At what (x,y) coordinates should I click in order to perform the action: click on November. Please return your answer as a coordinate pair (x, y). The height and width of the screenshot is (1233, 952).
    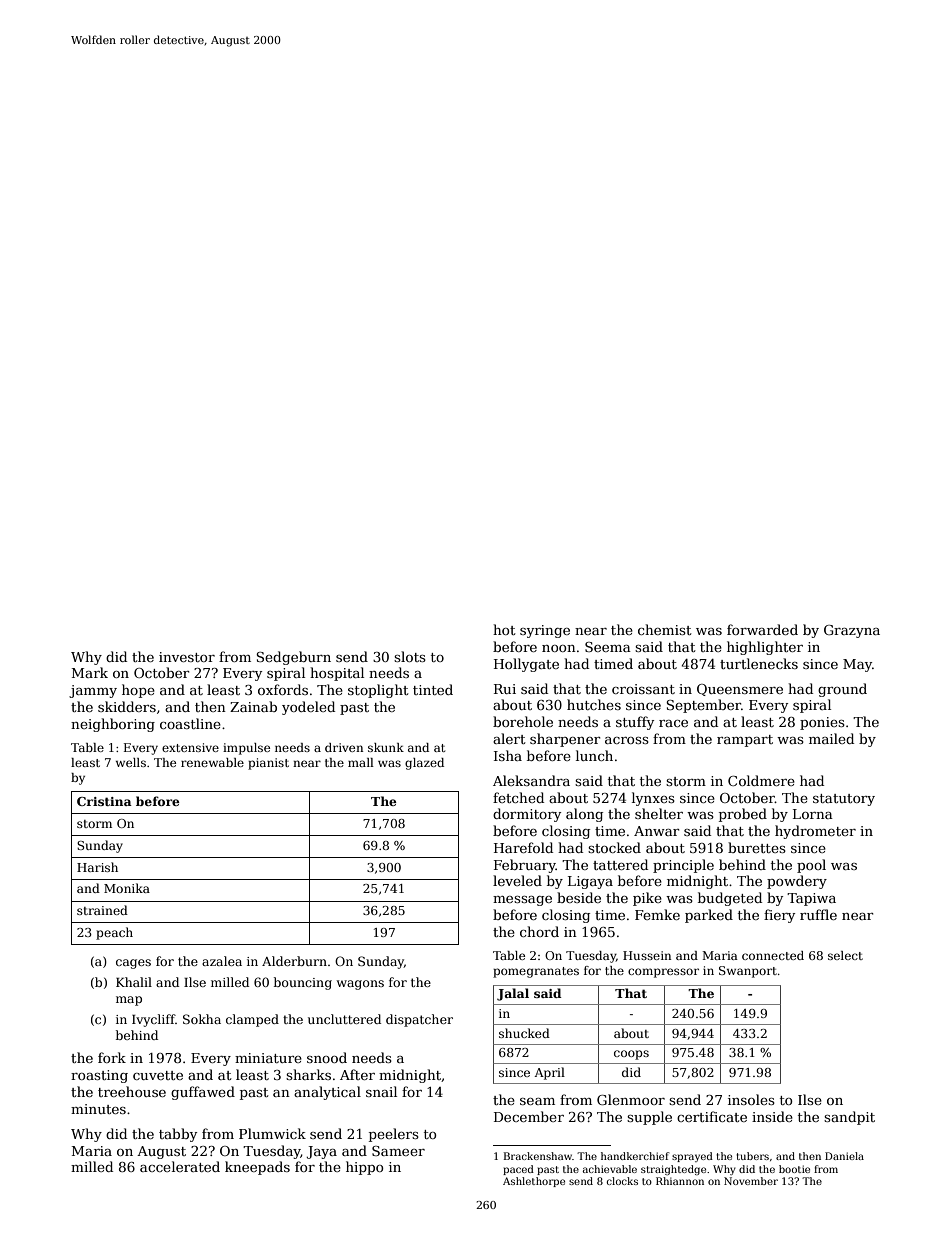
    Looking at the image, I should click on (751, 1181).
